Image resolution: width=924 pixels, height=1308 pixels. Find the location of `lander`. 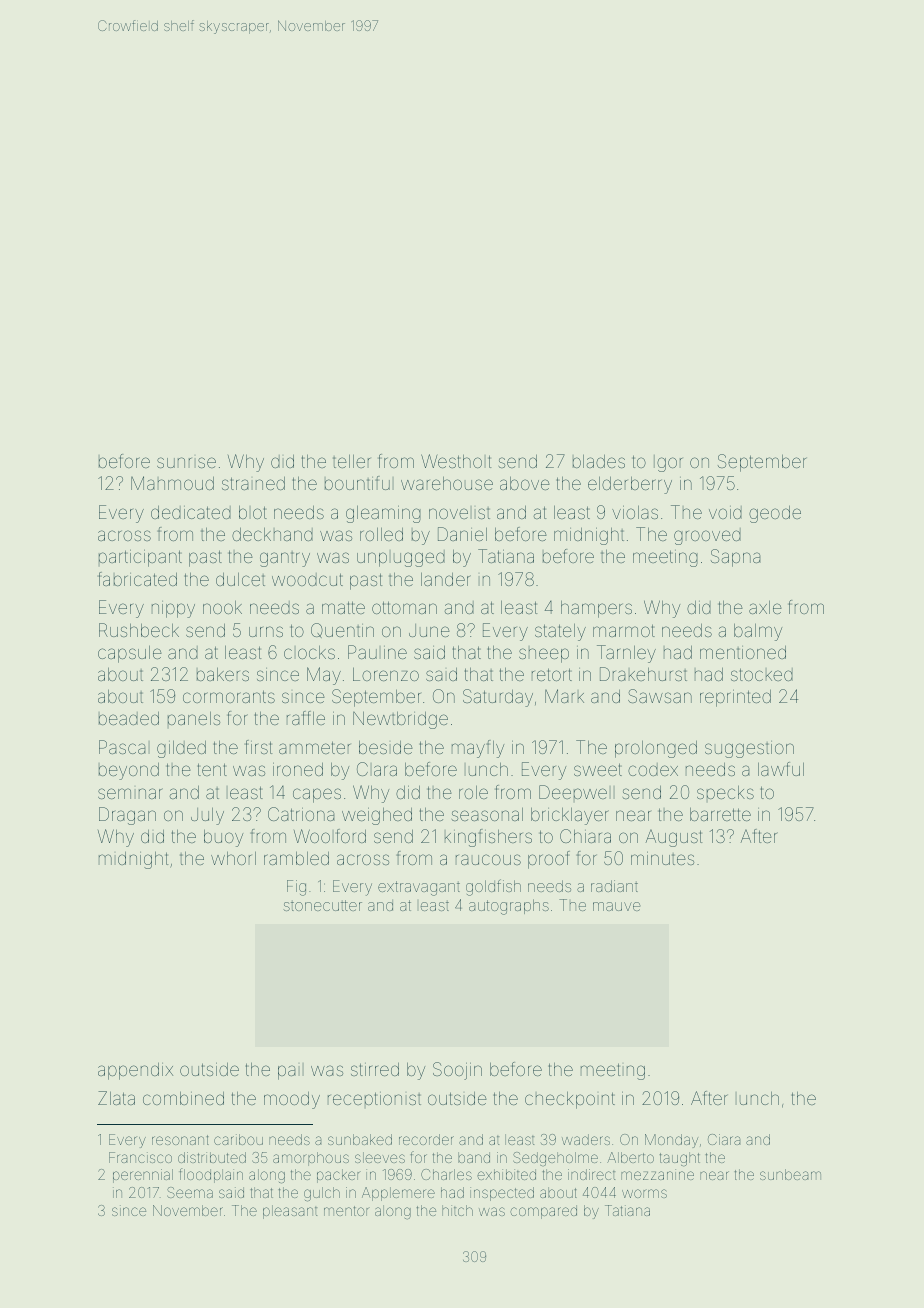

lander is located at coordinates (446, 579).
